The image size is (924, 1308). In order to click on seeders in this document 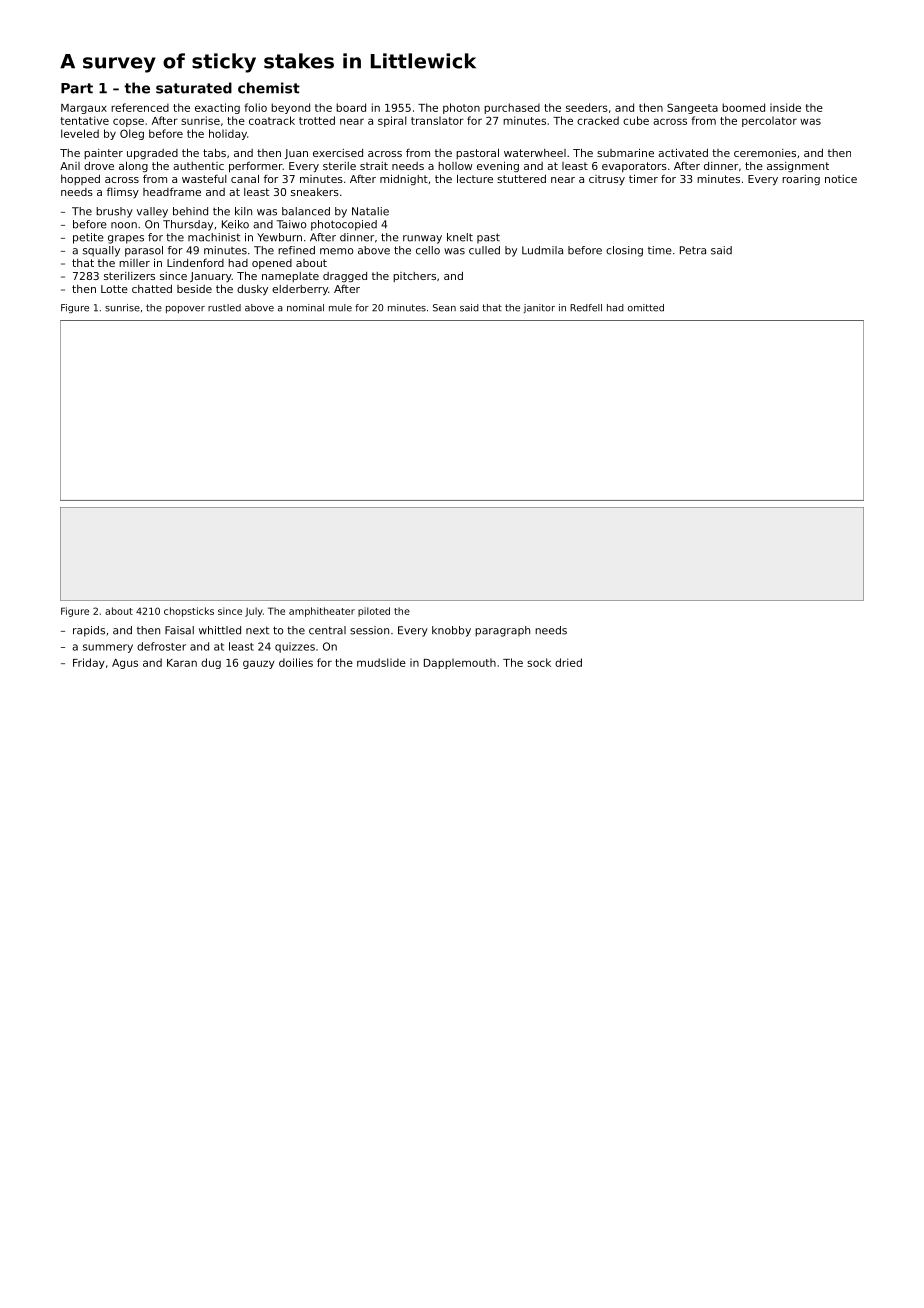, I will do `click(587, 107)`.
